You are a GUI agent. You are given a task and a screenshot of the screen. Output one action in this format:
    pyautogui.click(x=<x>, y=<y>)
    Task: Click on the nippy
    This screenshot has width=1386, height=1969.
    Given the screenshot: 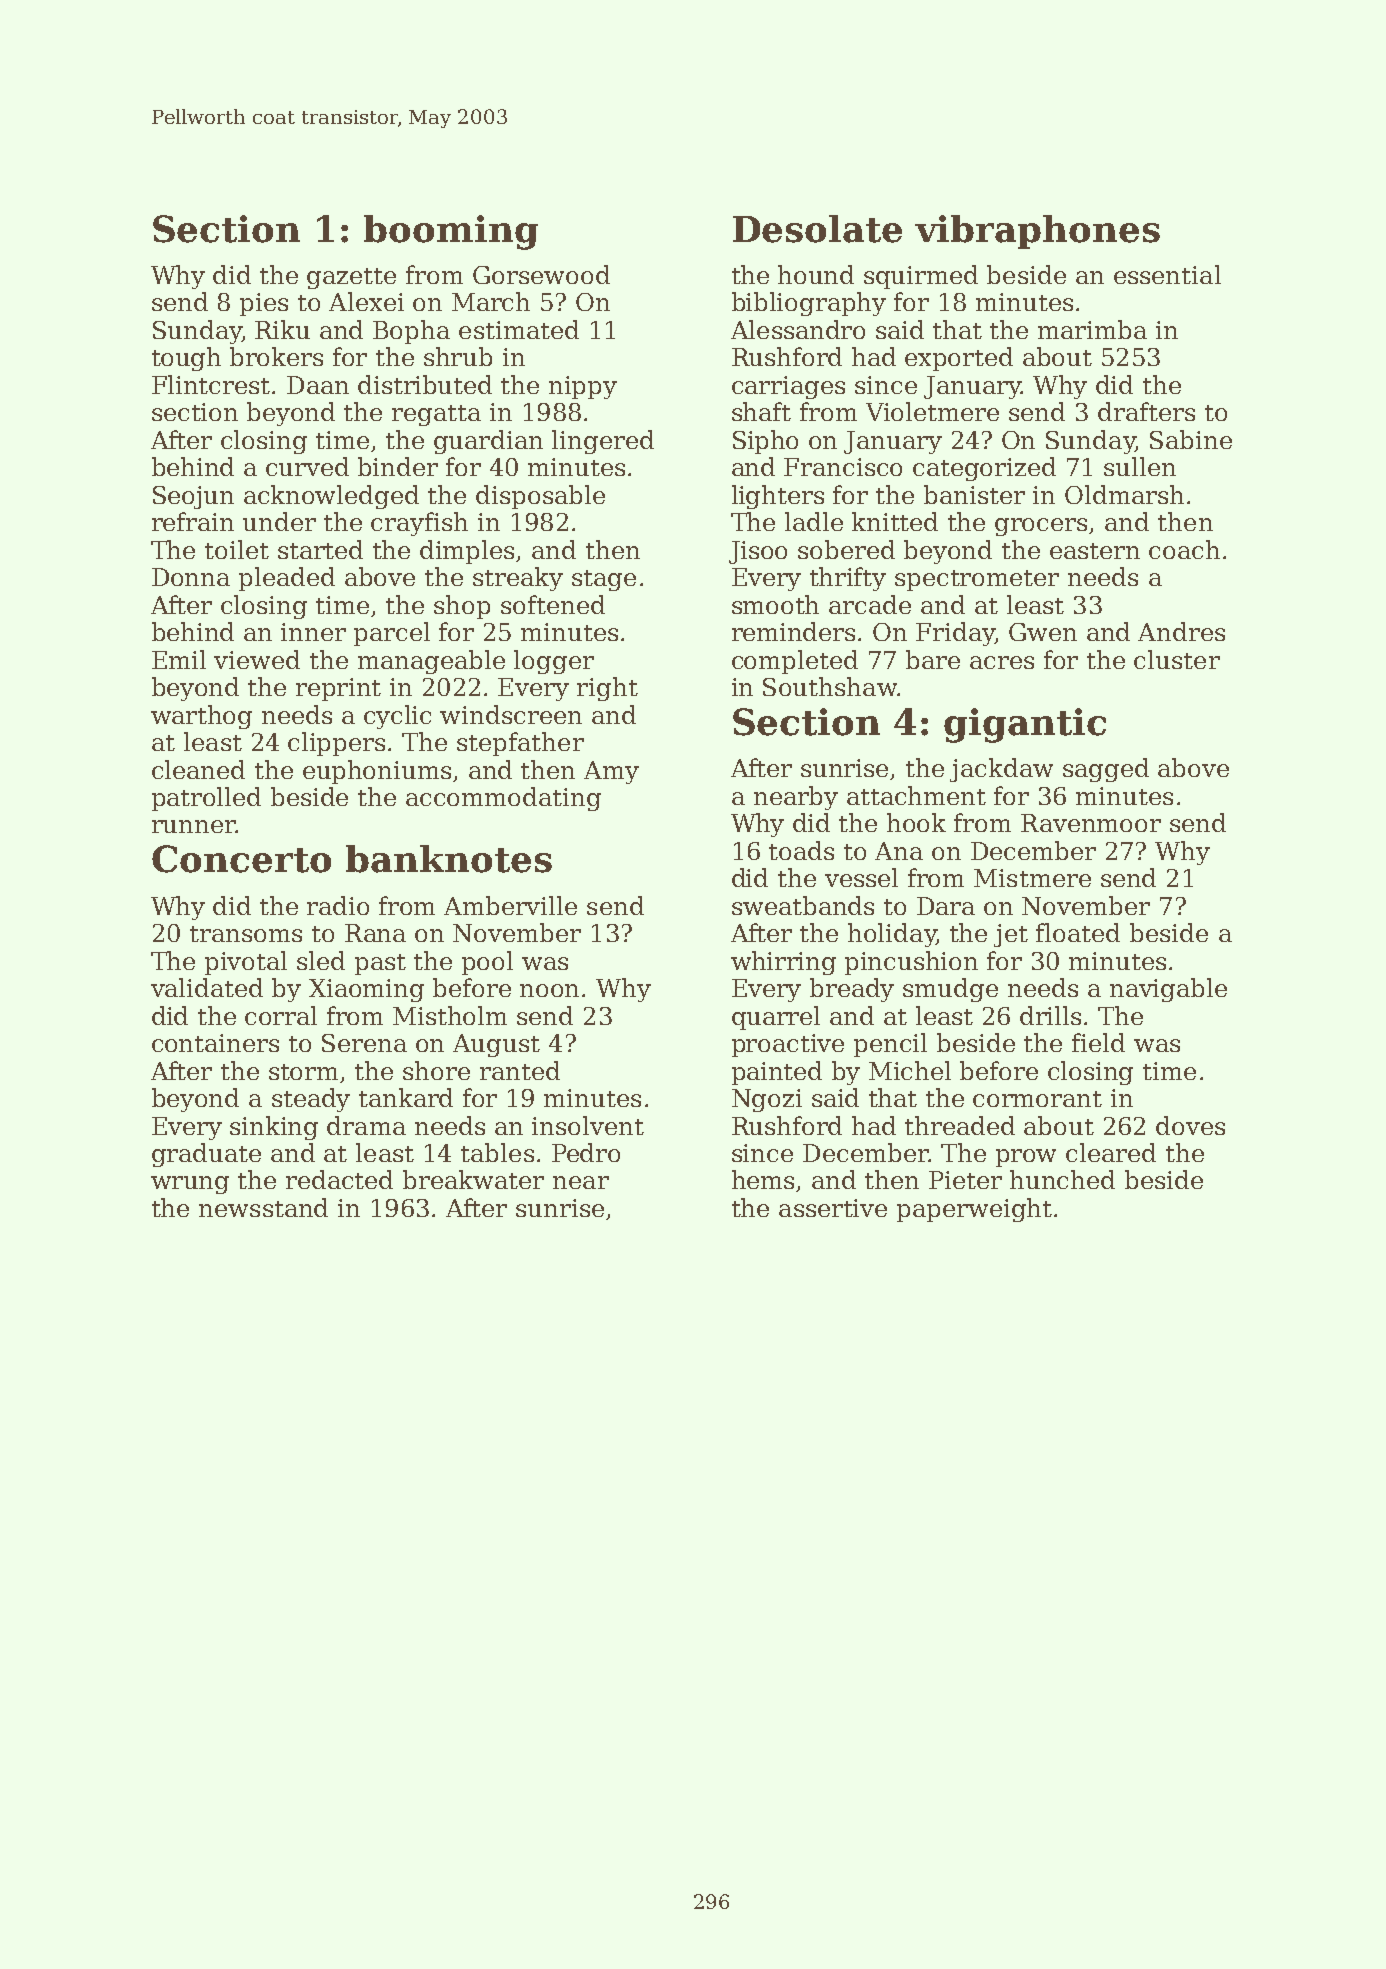 What is the action you would take?
    pyautogui.click(x=583, y=387)
